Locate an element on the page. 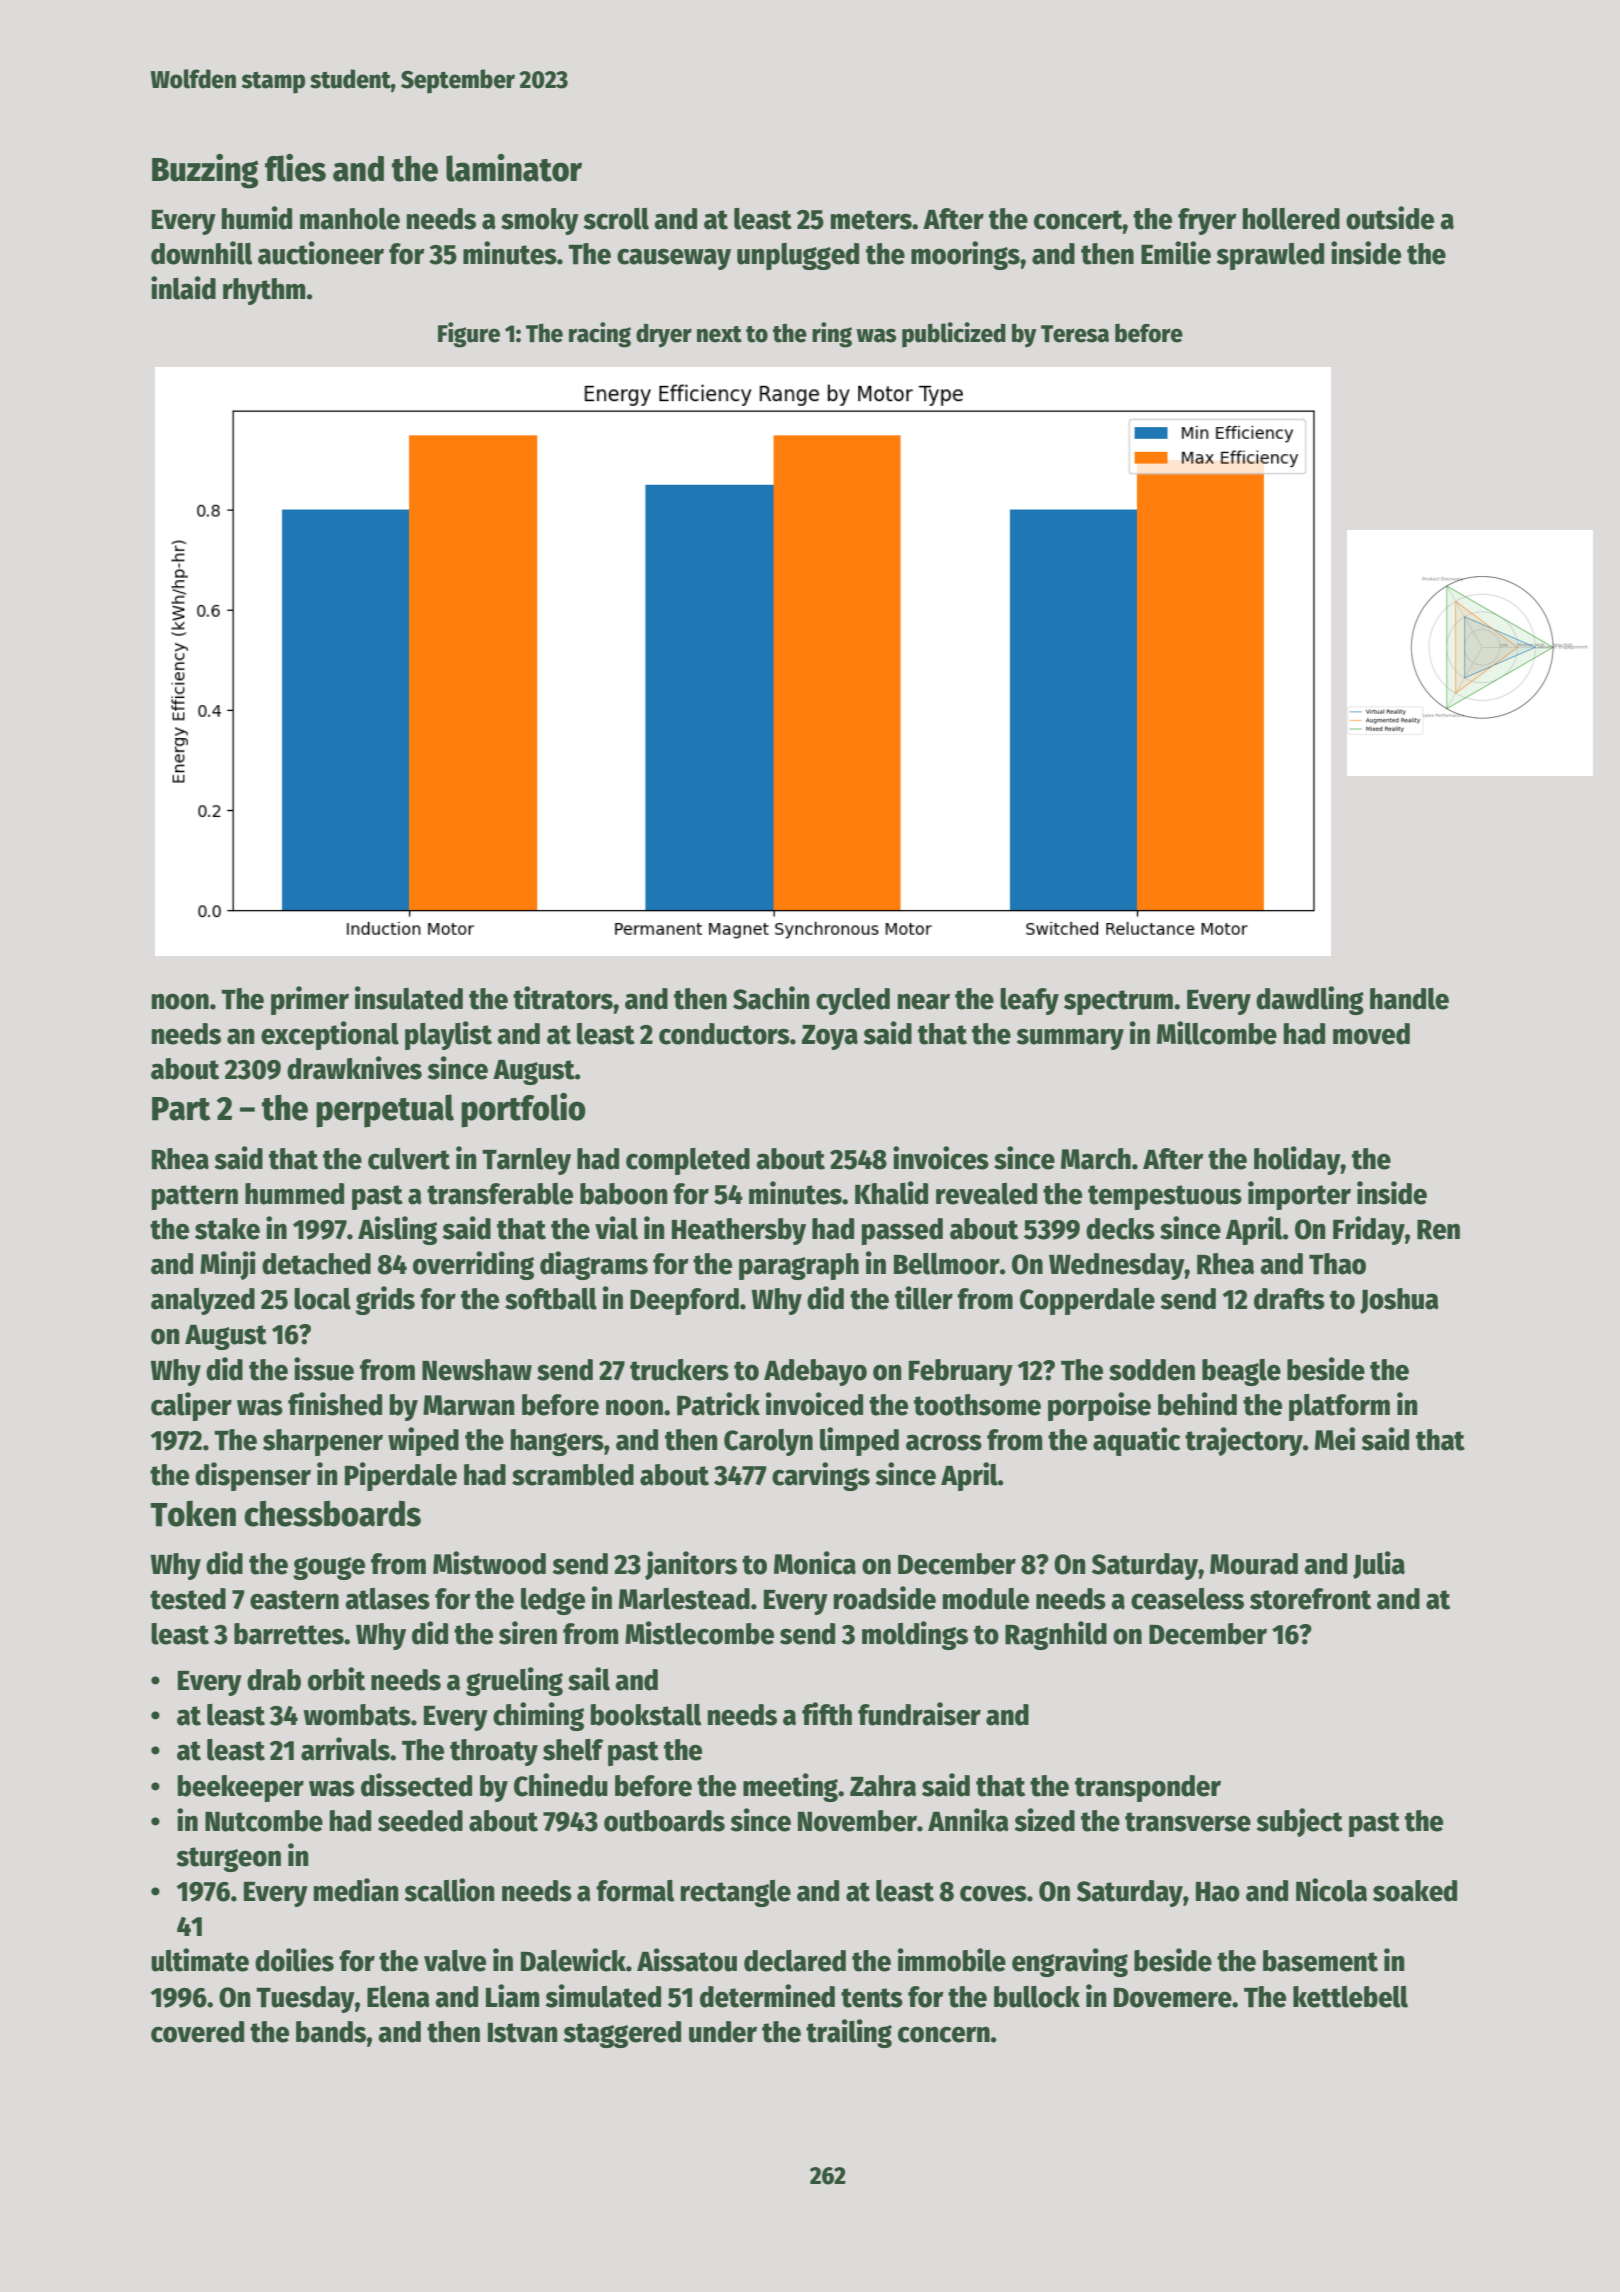 Image resolution: width=1620 pixels, height=2292 pixels. meeting is located at coordinates (790, 1787).
